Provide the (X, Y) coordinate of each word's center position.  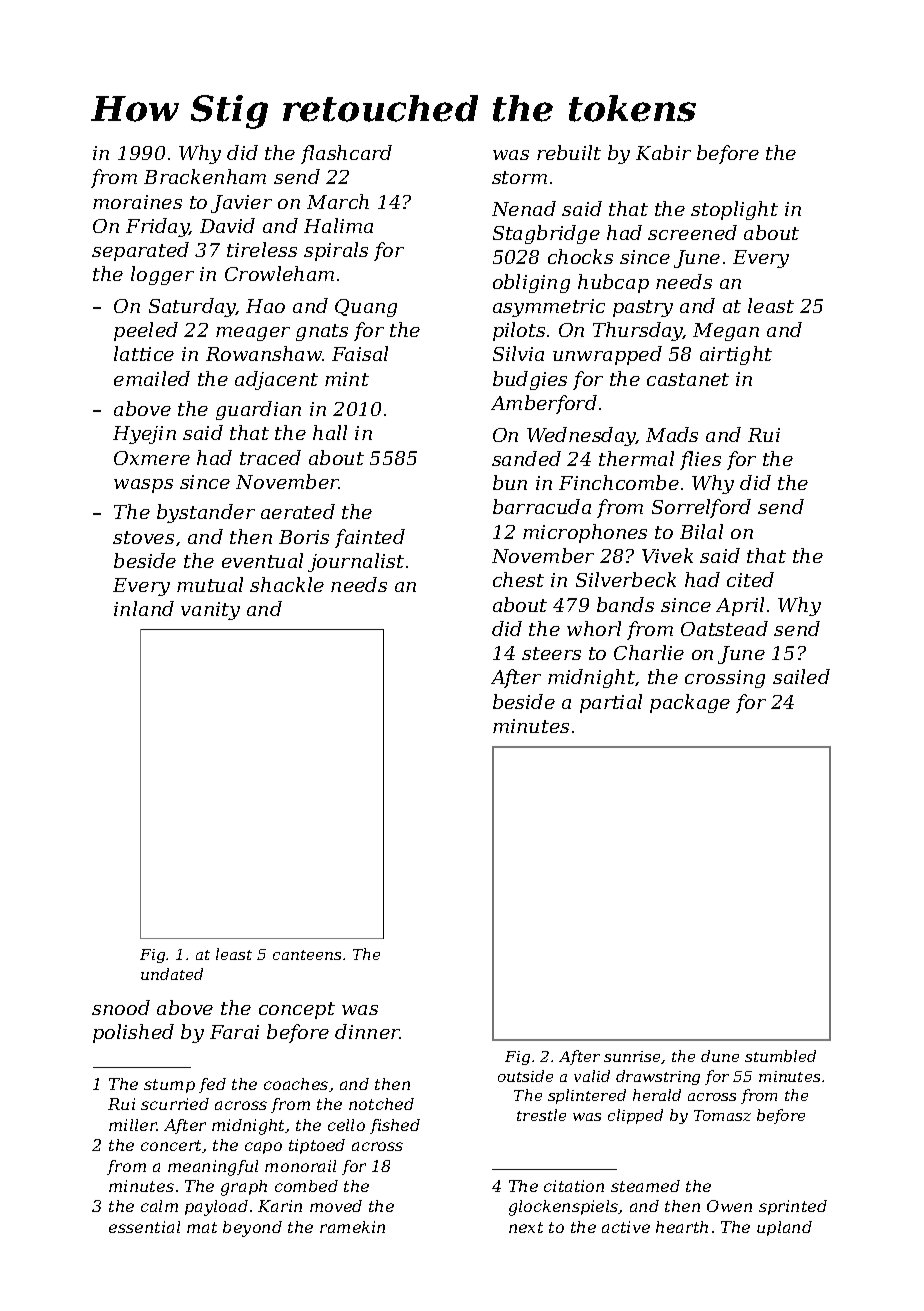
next (526, 1227)
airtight (736, 355)
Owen (729, 1206)
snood (121, 1007)
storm (519, 177)
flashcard (346, 154)
